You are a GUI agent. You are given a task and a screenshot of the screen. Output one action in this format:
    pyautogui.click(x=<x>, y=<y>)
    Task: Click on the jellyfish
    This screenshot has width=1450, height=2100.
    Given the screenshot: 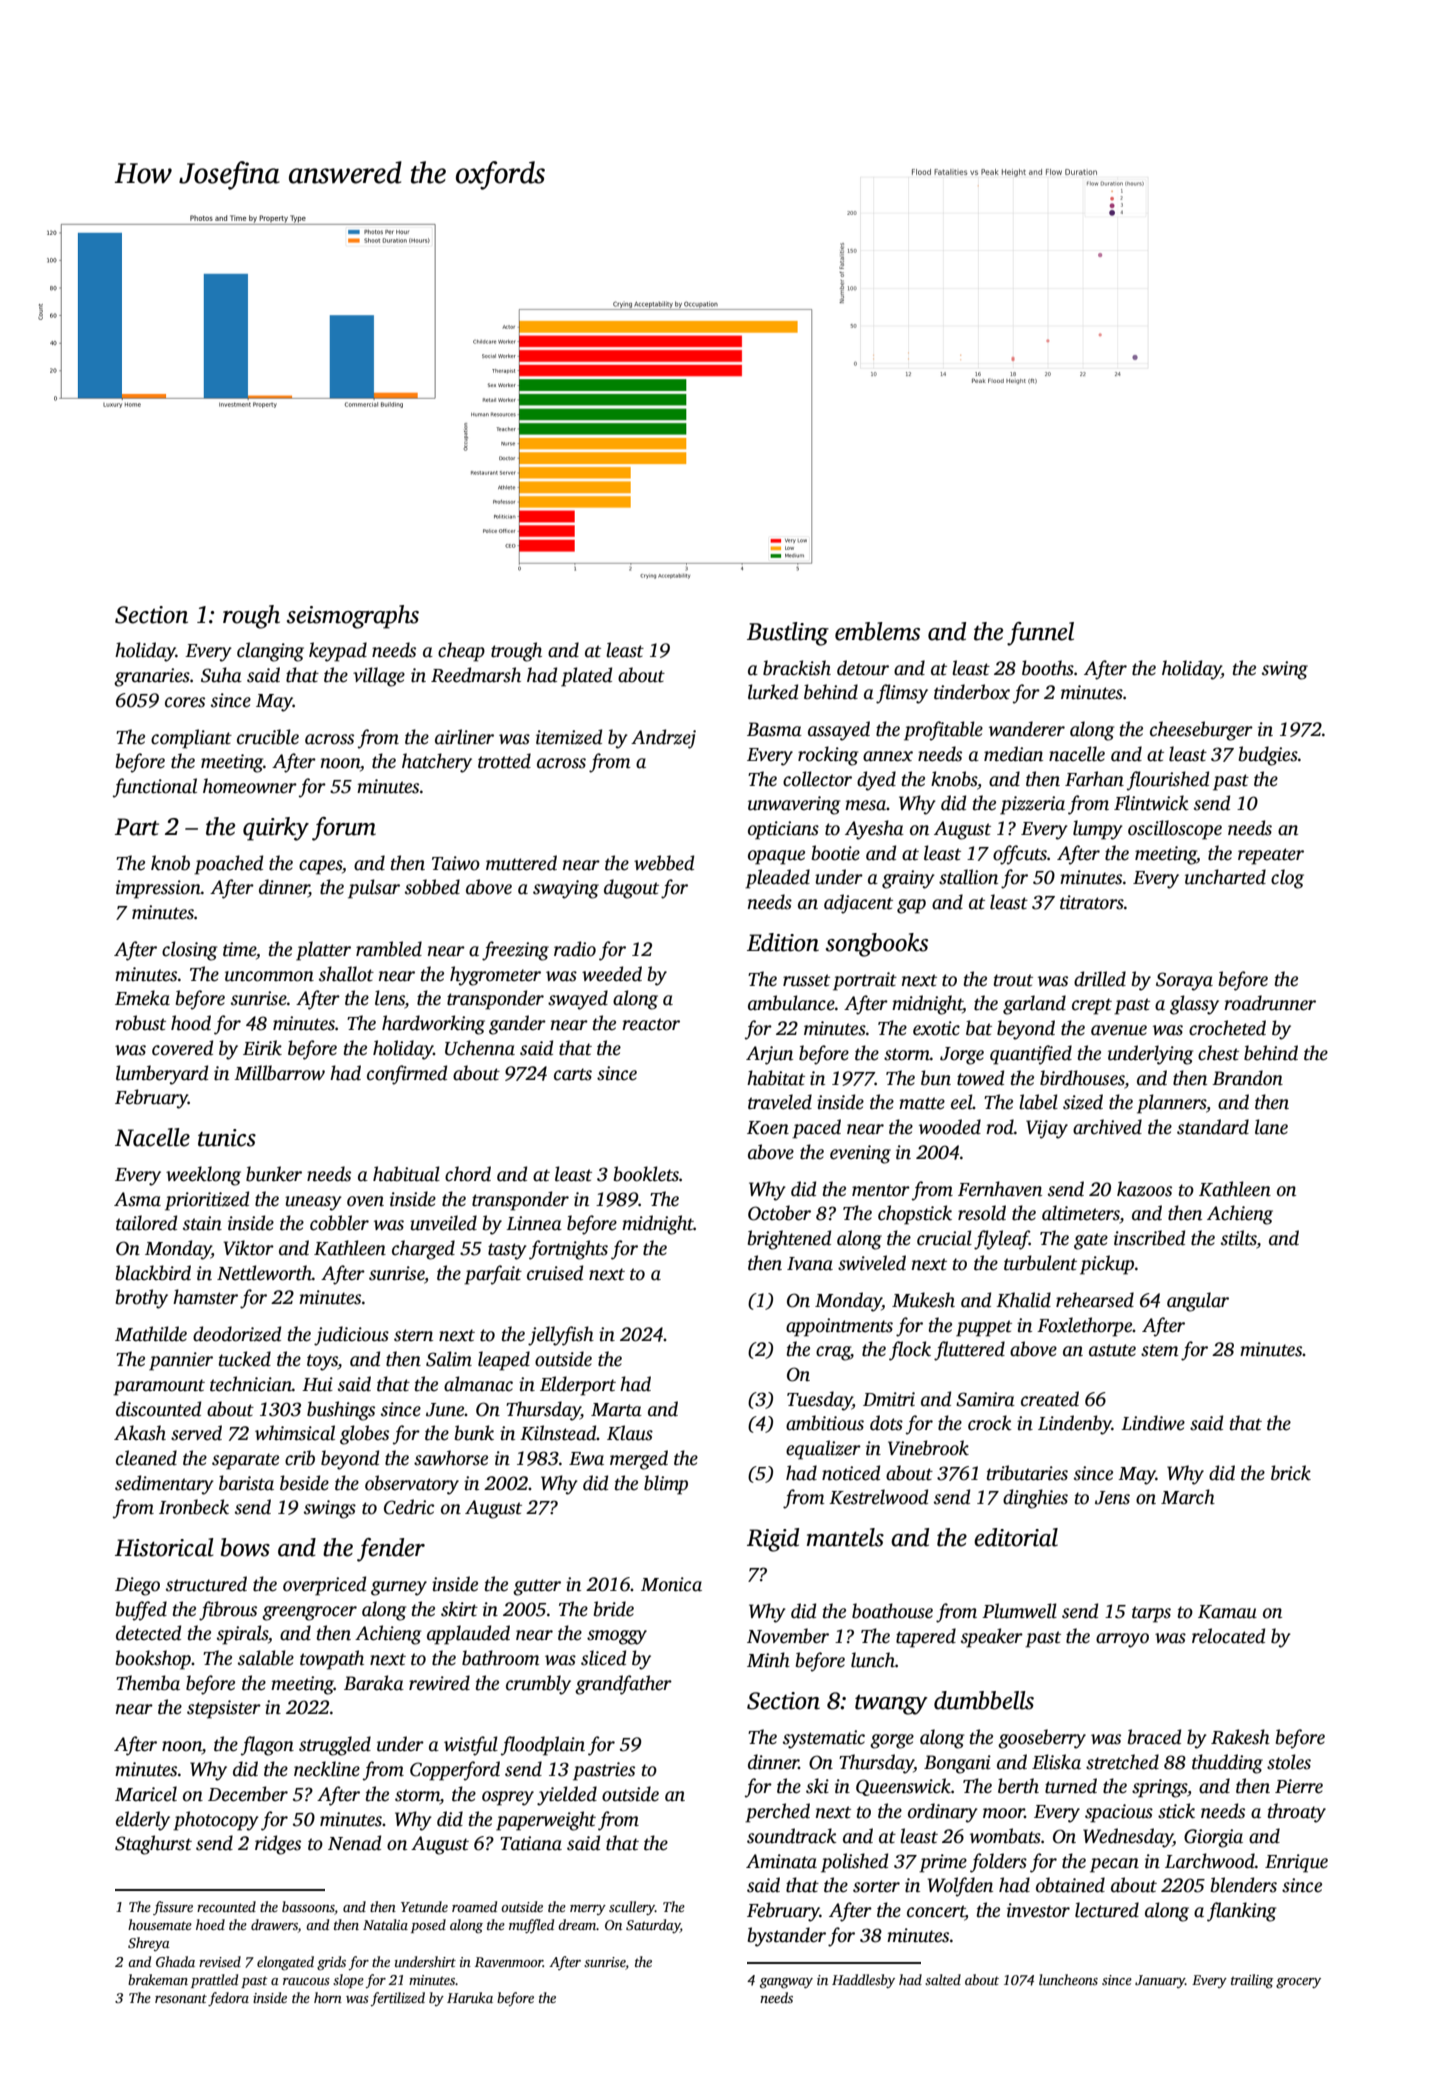 What is the action you would take?
    pyautogui.click(x=561, y=1336)
